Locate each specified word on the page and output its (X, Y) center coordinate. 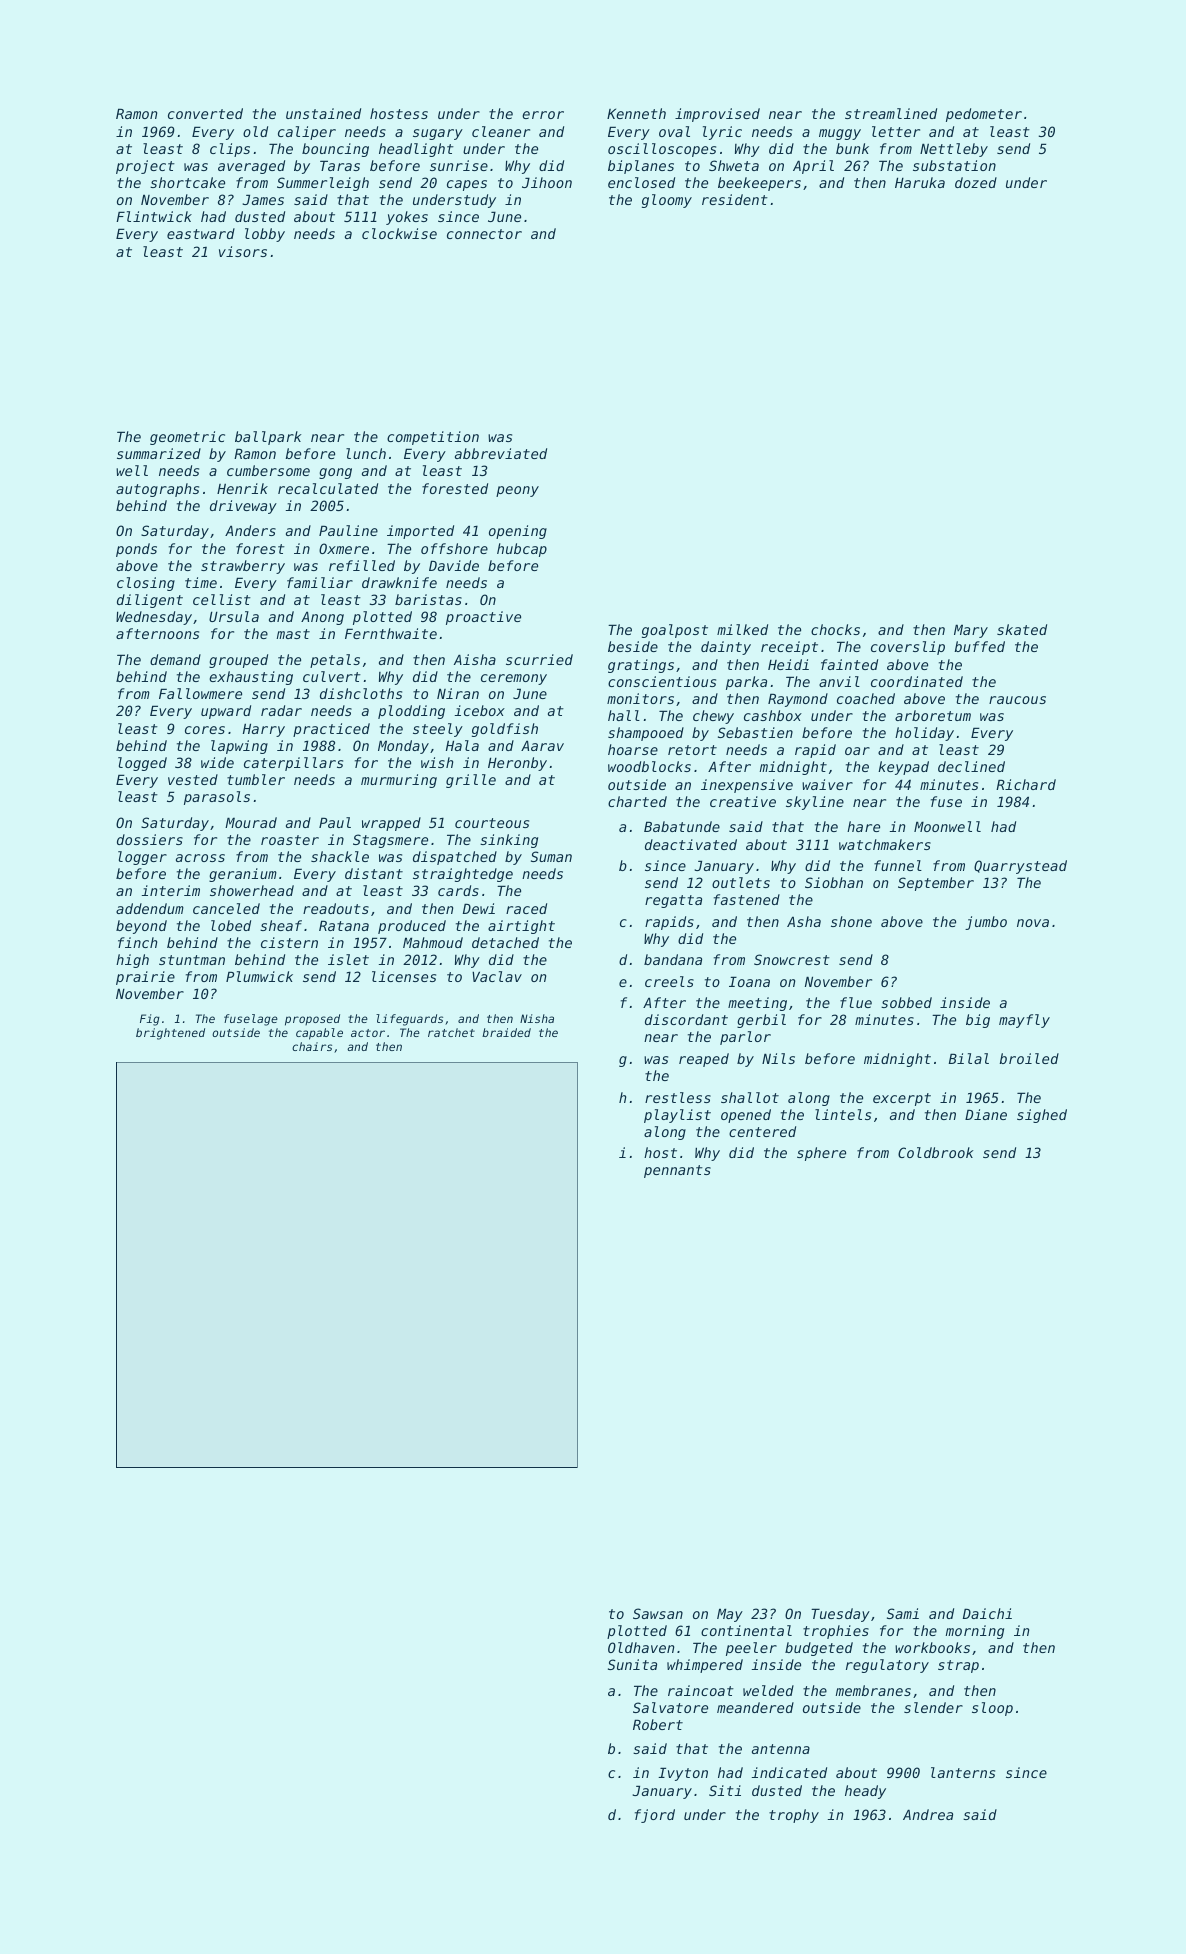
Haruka (920, 182)
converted (205, 113)
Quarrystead (1020, 867)
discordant (686, 1019)
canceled (226, 908)
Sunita (632, 1664)
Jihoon (547, 182)
